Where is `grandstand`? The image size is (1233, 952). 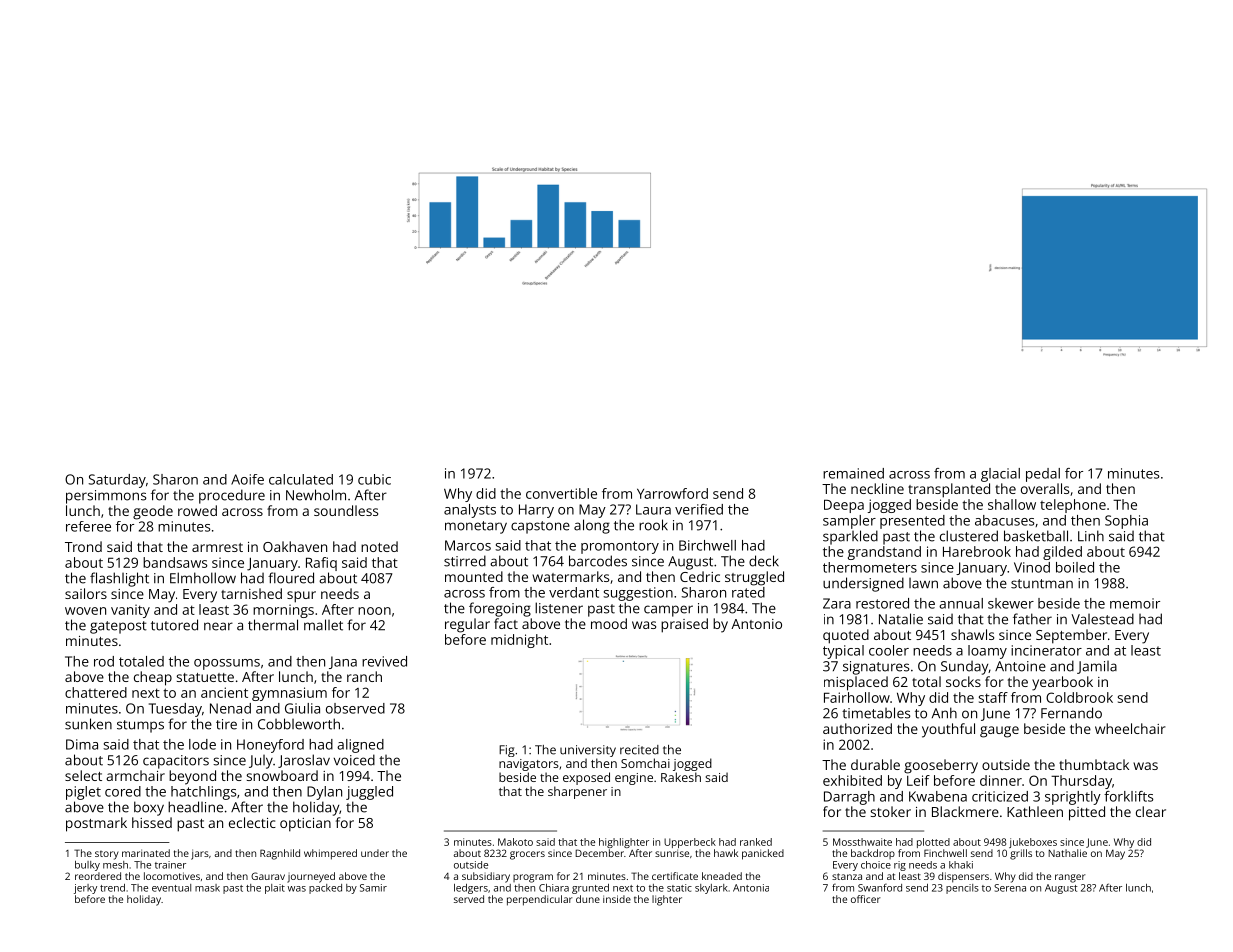
grandstand is located at coordinates (884, 553).
